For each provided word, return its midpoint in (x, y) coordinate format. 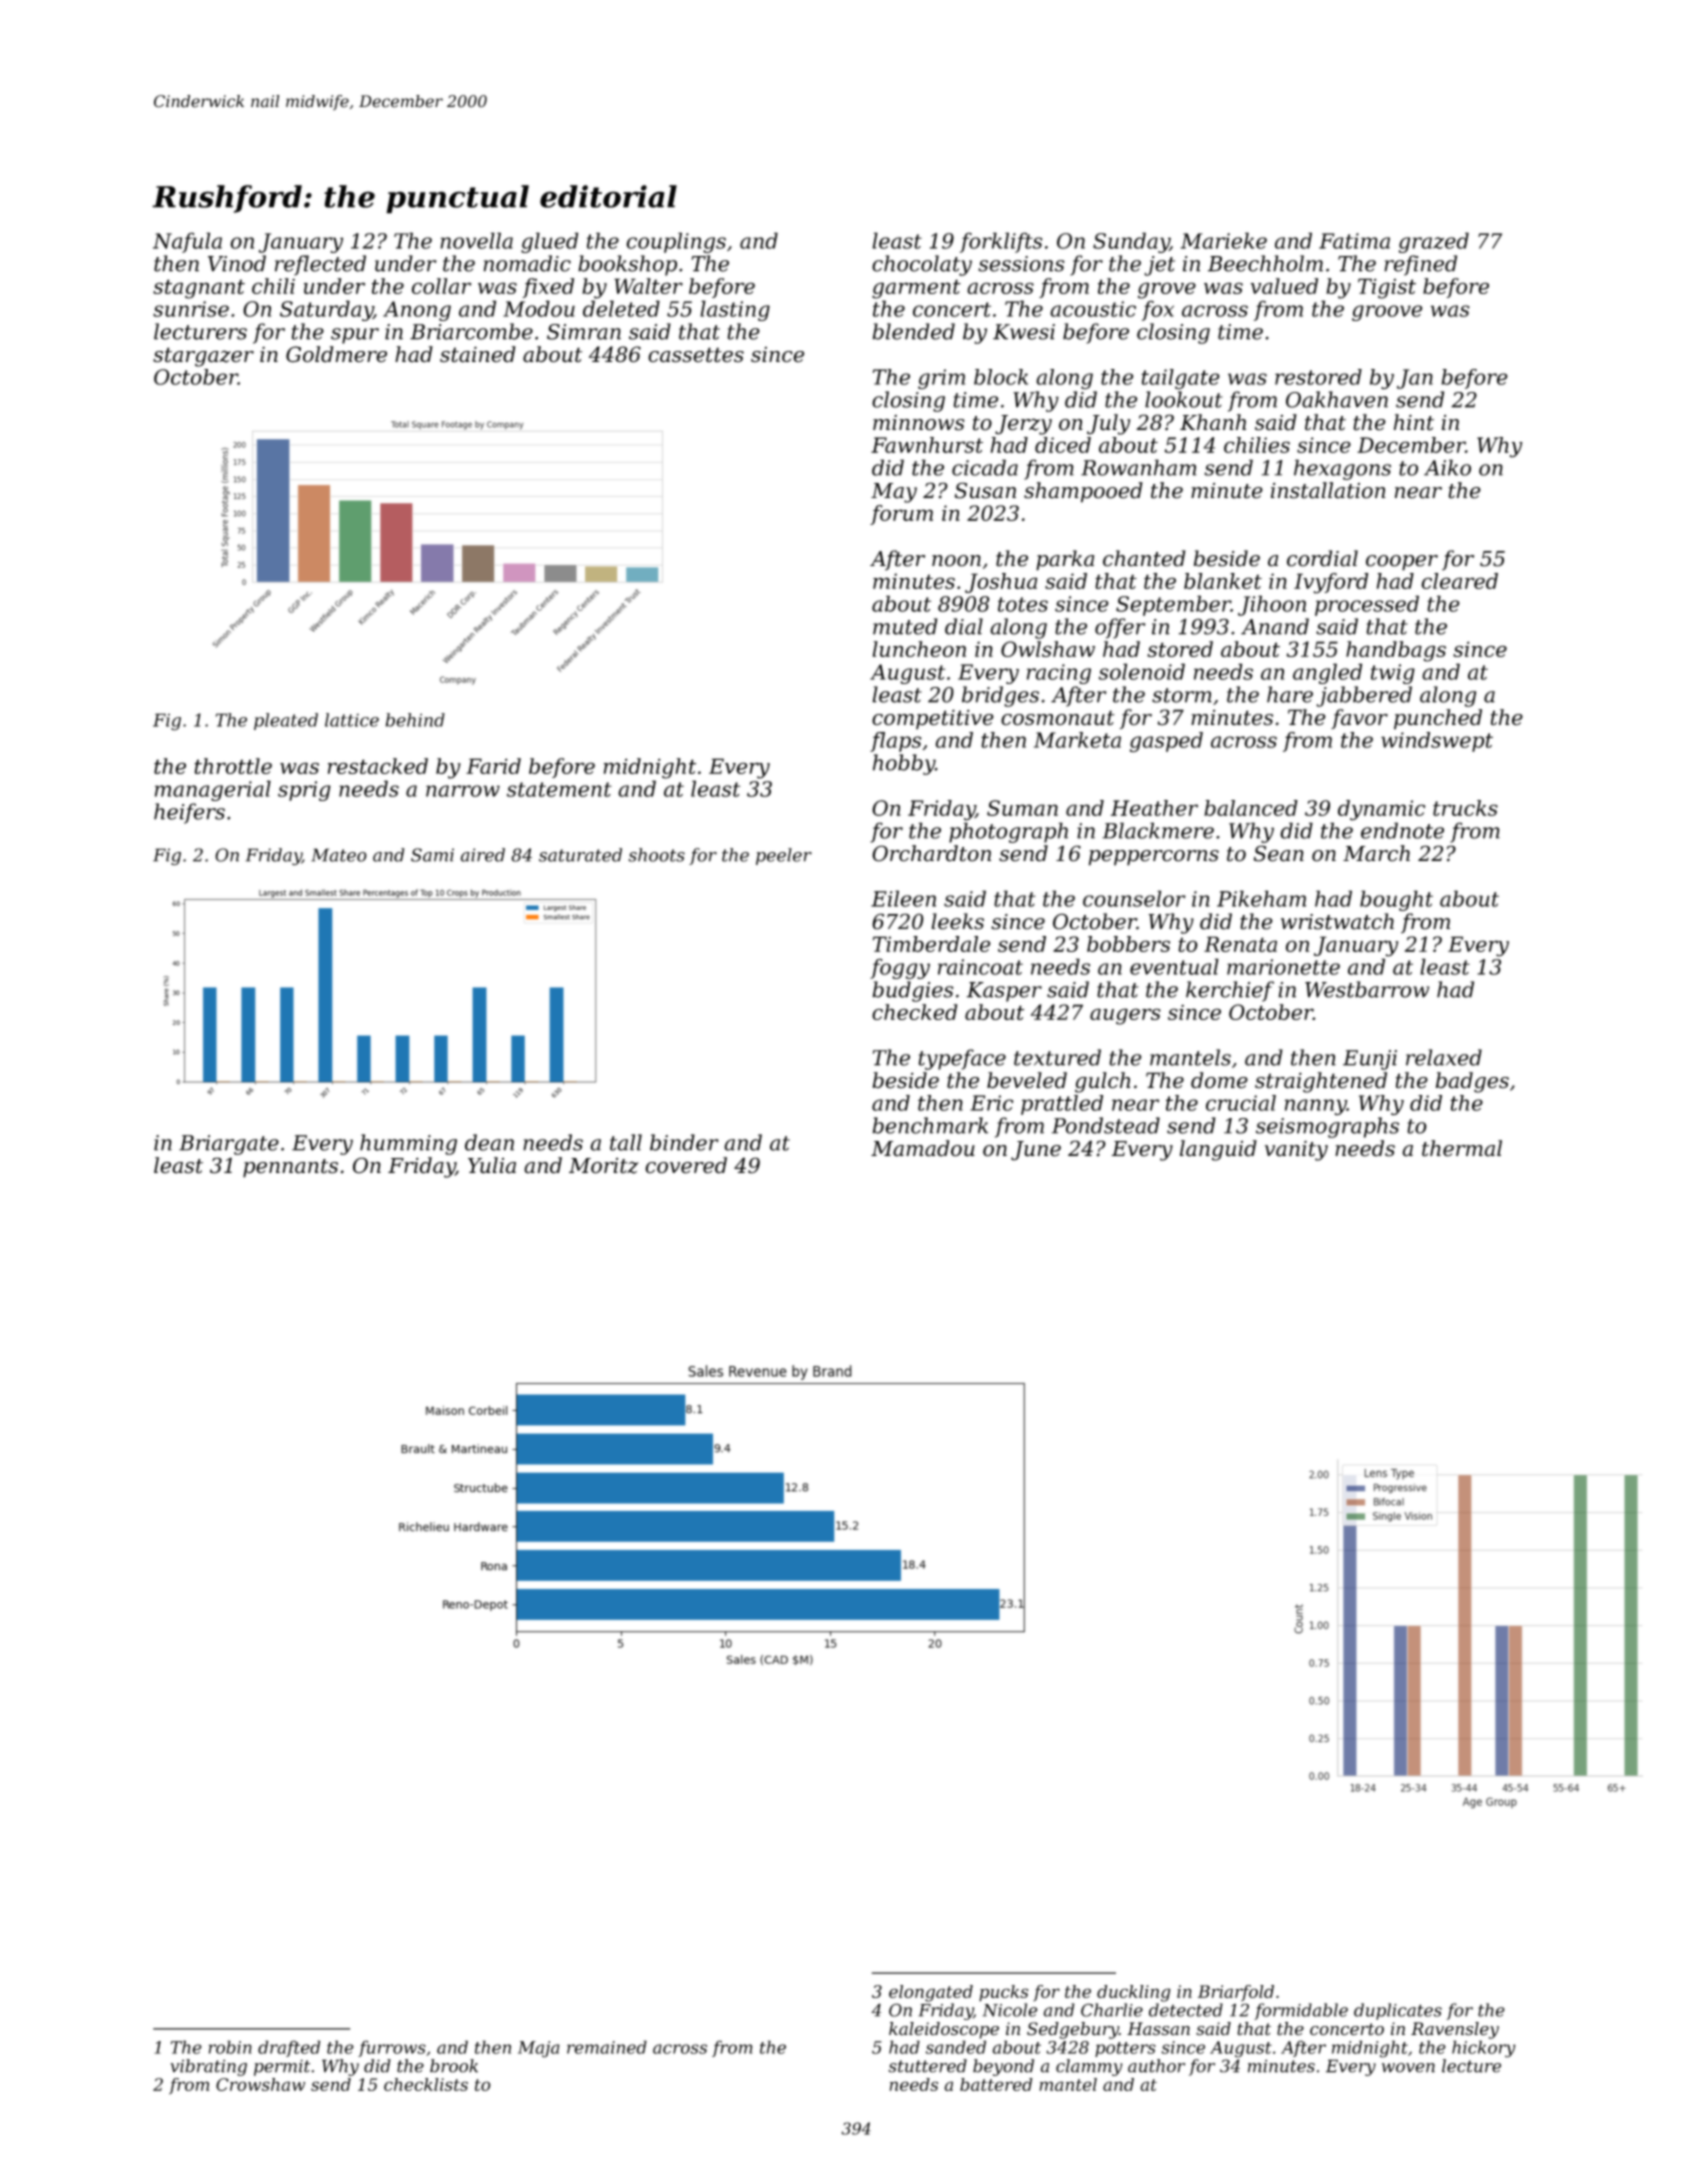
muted (905, 626)
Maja (539, 2049)
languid (1218, 1150)
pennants (290, 1168)
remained (607, 2047)
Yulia (492, 1165)
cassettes (696, 355)
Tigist (1387, 288)
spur (355, 336)
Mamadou (923, 1148)
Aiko (1447, 467)
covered (686, 1165)
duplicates (1398, 2011)
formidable (1301, 2011)
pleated (286, 721)
